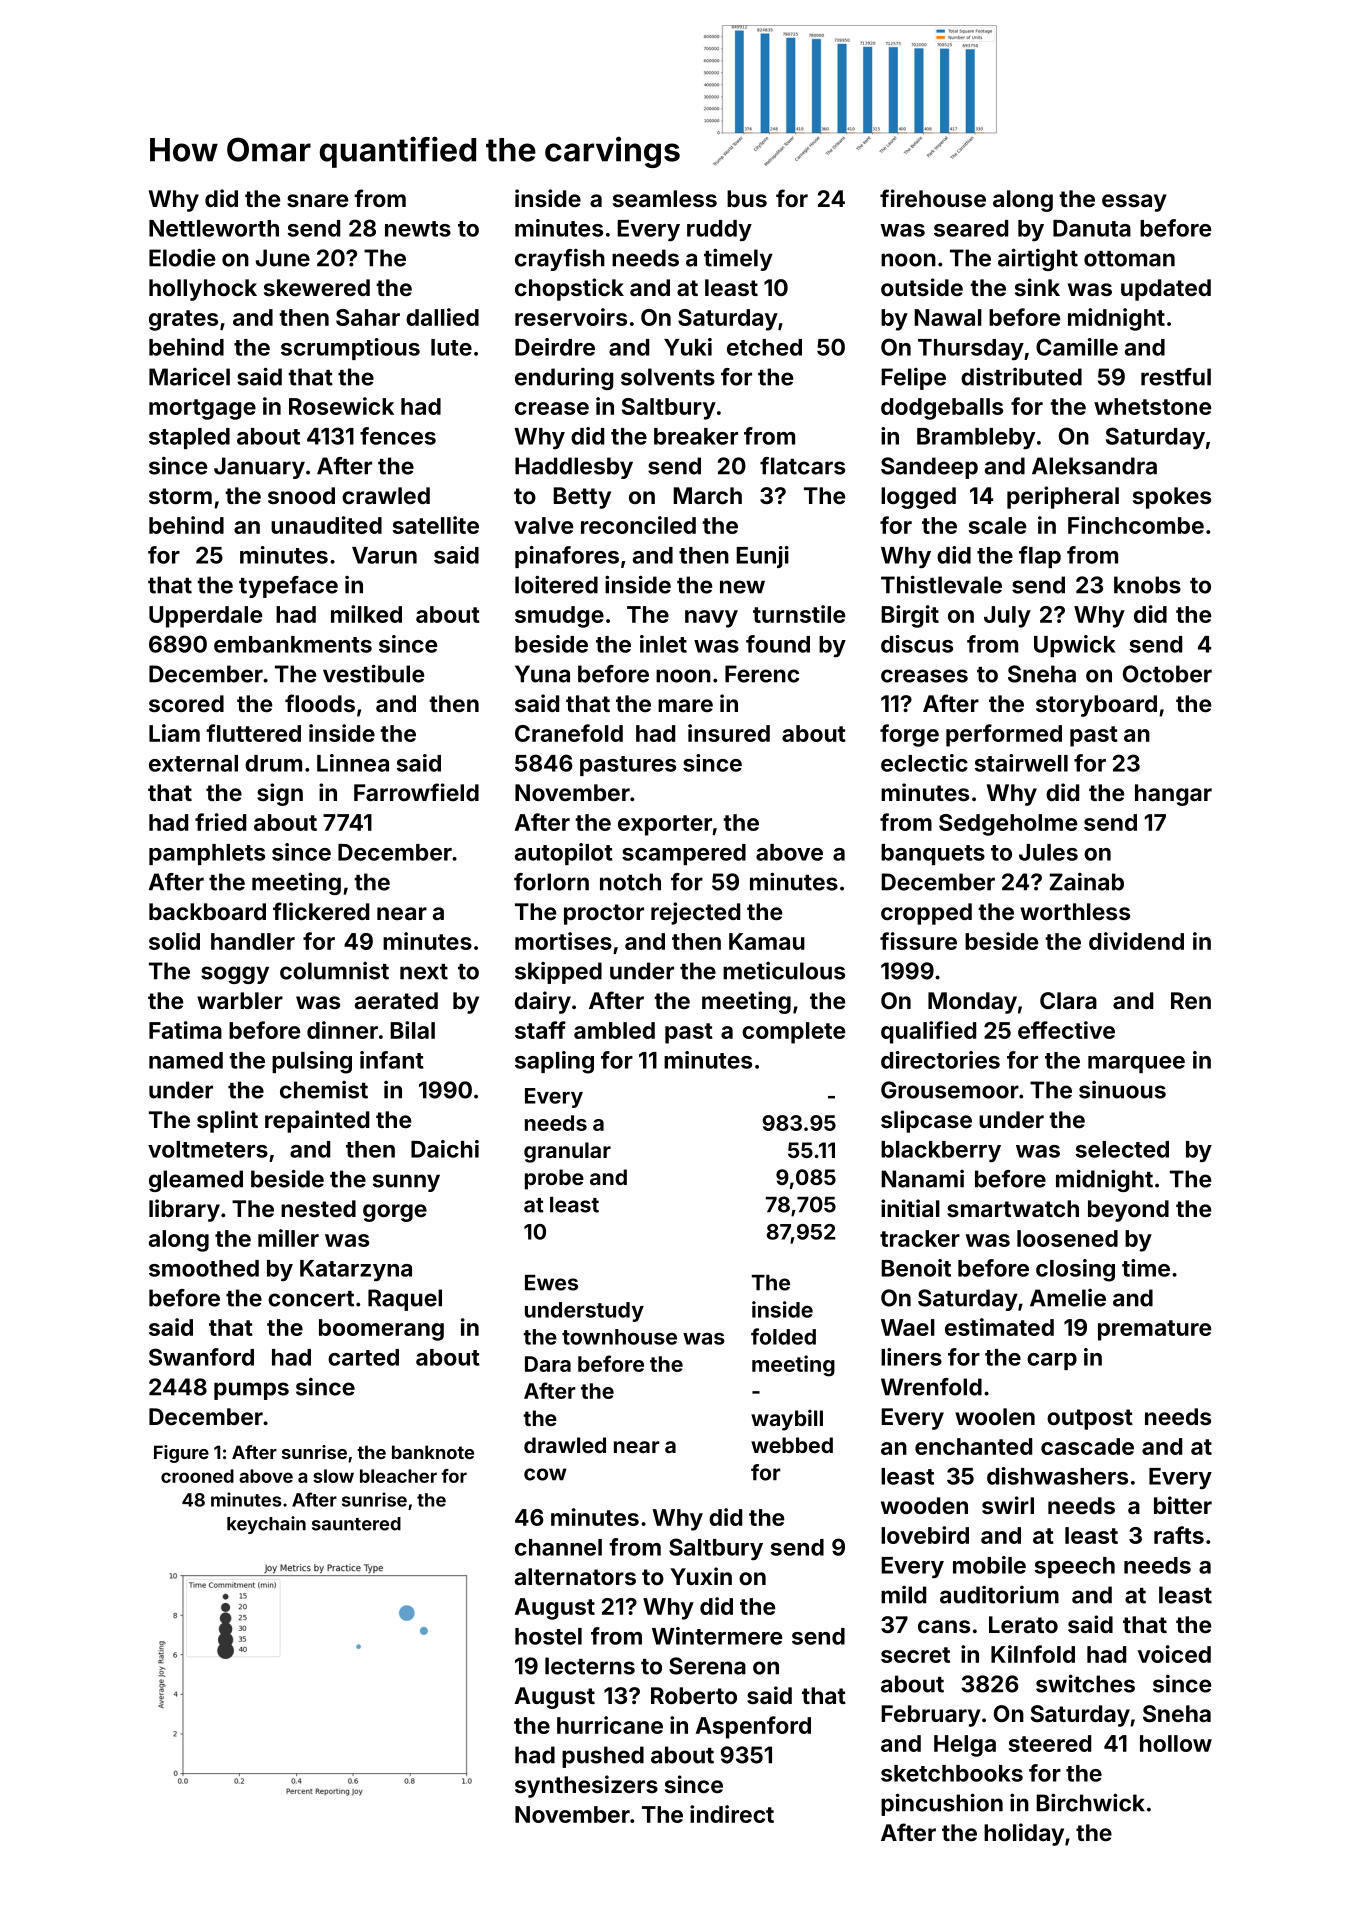 This screenshot has width=1360, height=1924. What do you see at coordinates (926, 914) in the screenshot?
I see `cropped` at bounding box center [926, 914].
